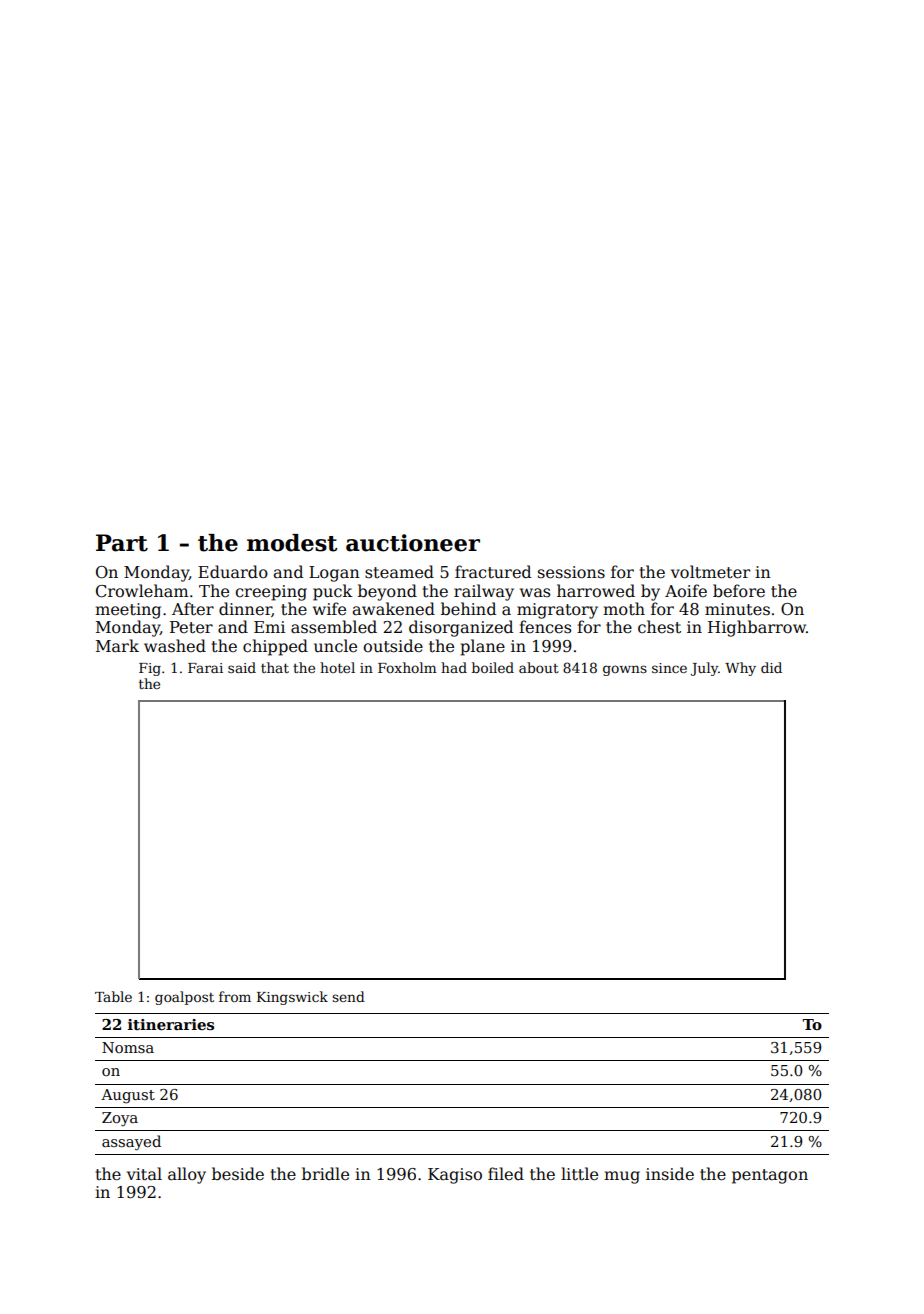 The width and height of the image is (924, 1314). What do you see at coordinates (233, 571) in the image?
I see `Eduardo` at bounding box center [233, 571].
